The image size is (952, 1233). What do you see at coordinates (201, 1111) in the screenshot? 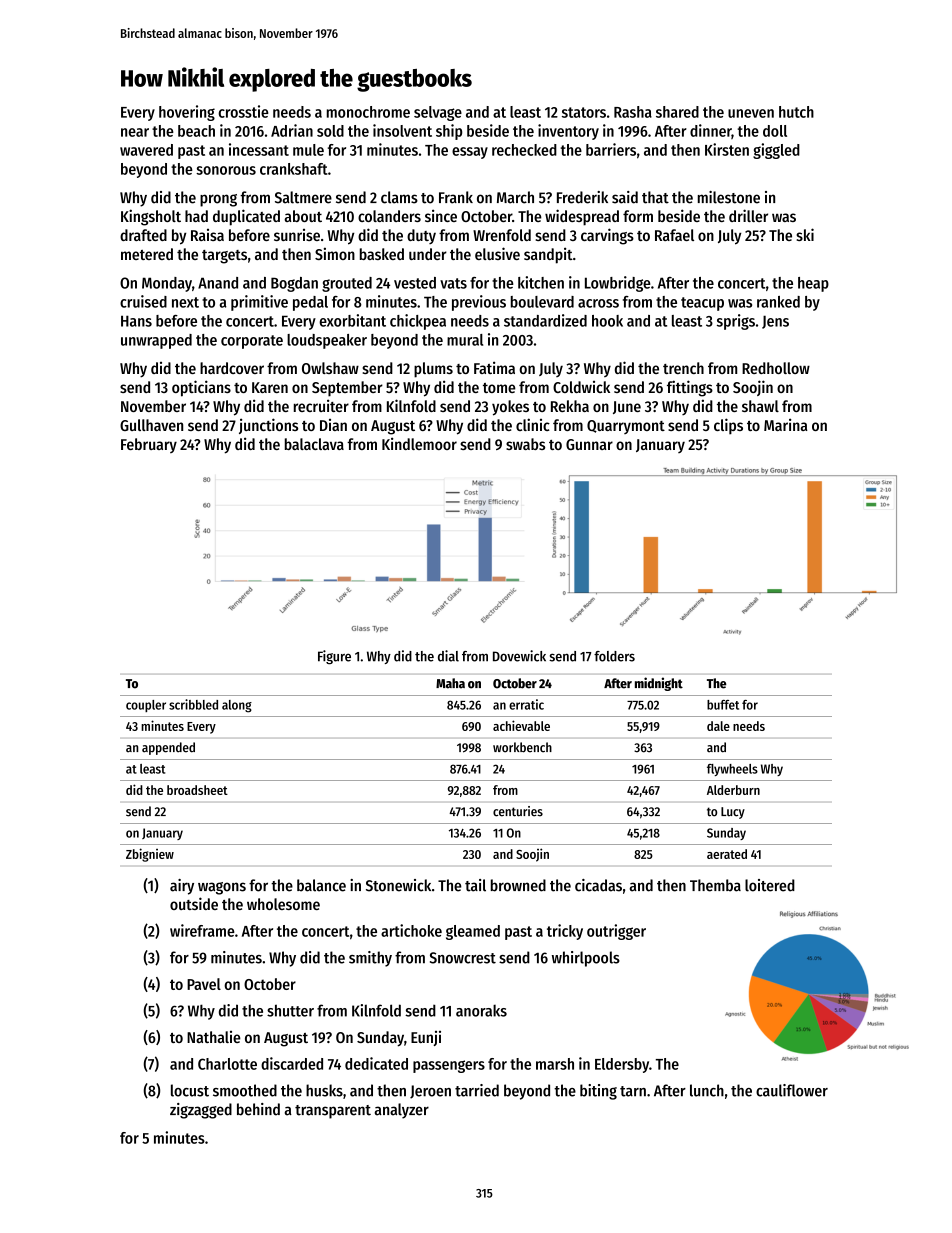
I see `zigzagged` at bounding box center [201, 1111].
